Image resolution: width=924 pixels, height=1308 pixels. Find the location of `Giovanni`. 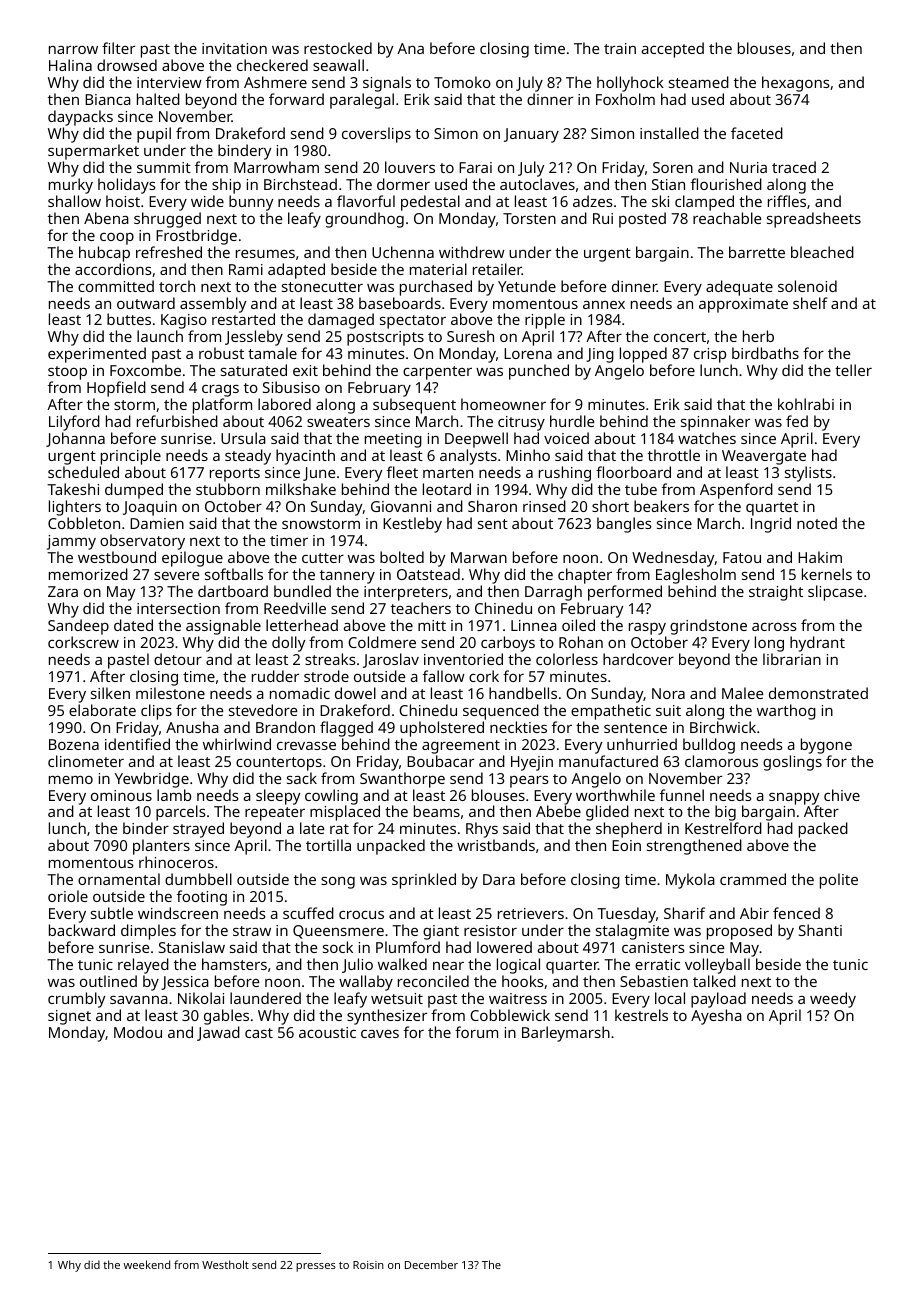

Giovanni is located at coordinates (401, 506).
